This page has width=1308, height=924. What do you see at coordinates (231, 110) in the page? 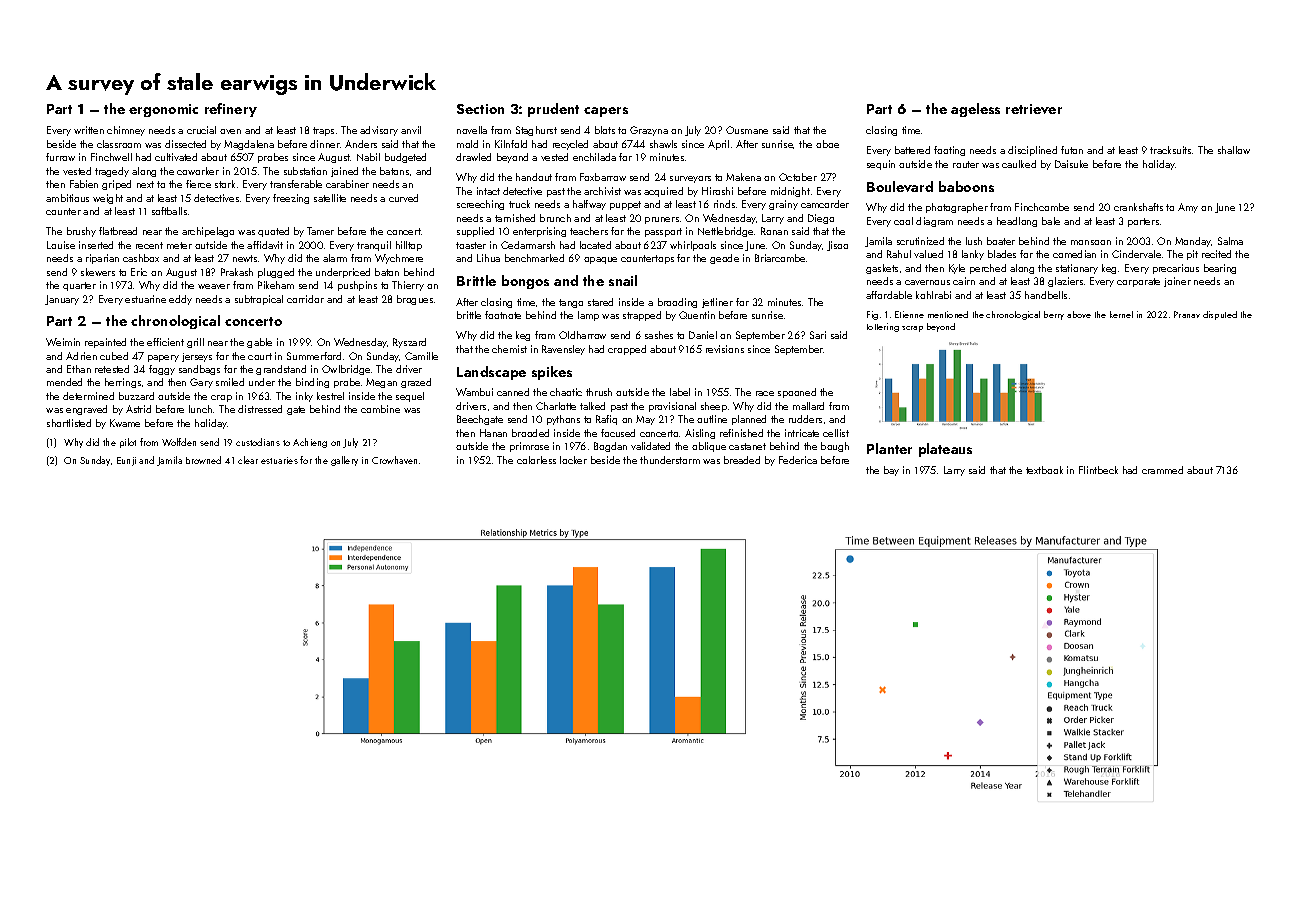
I see `refinery` at bounding box center [231, 110].
